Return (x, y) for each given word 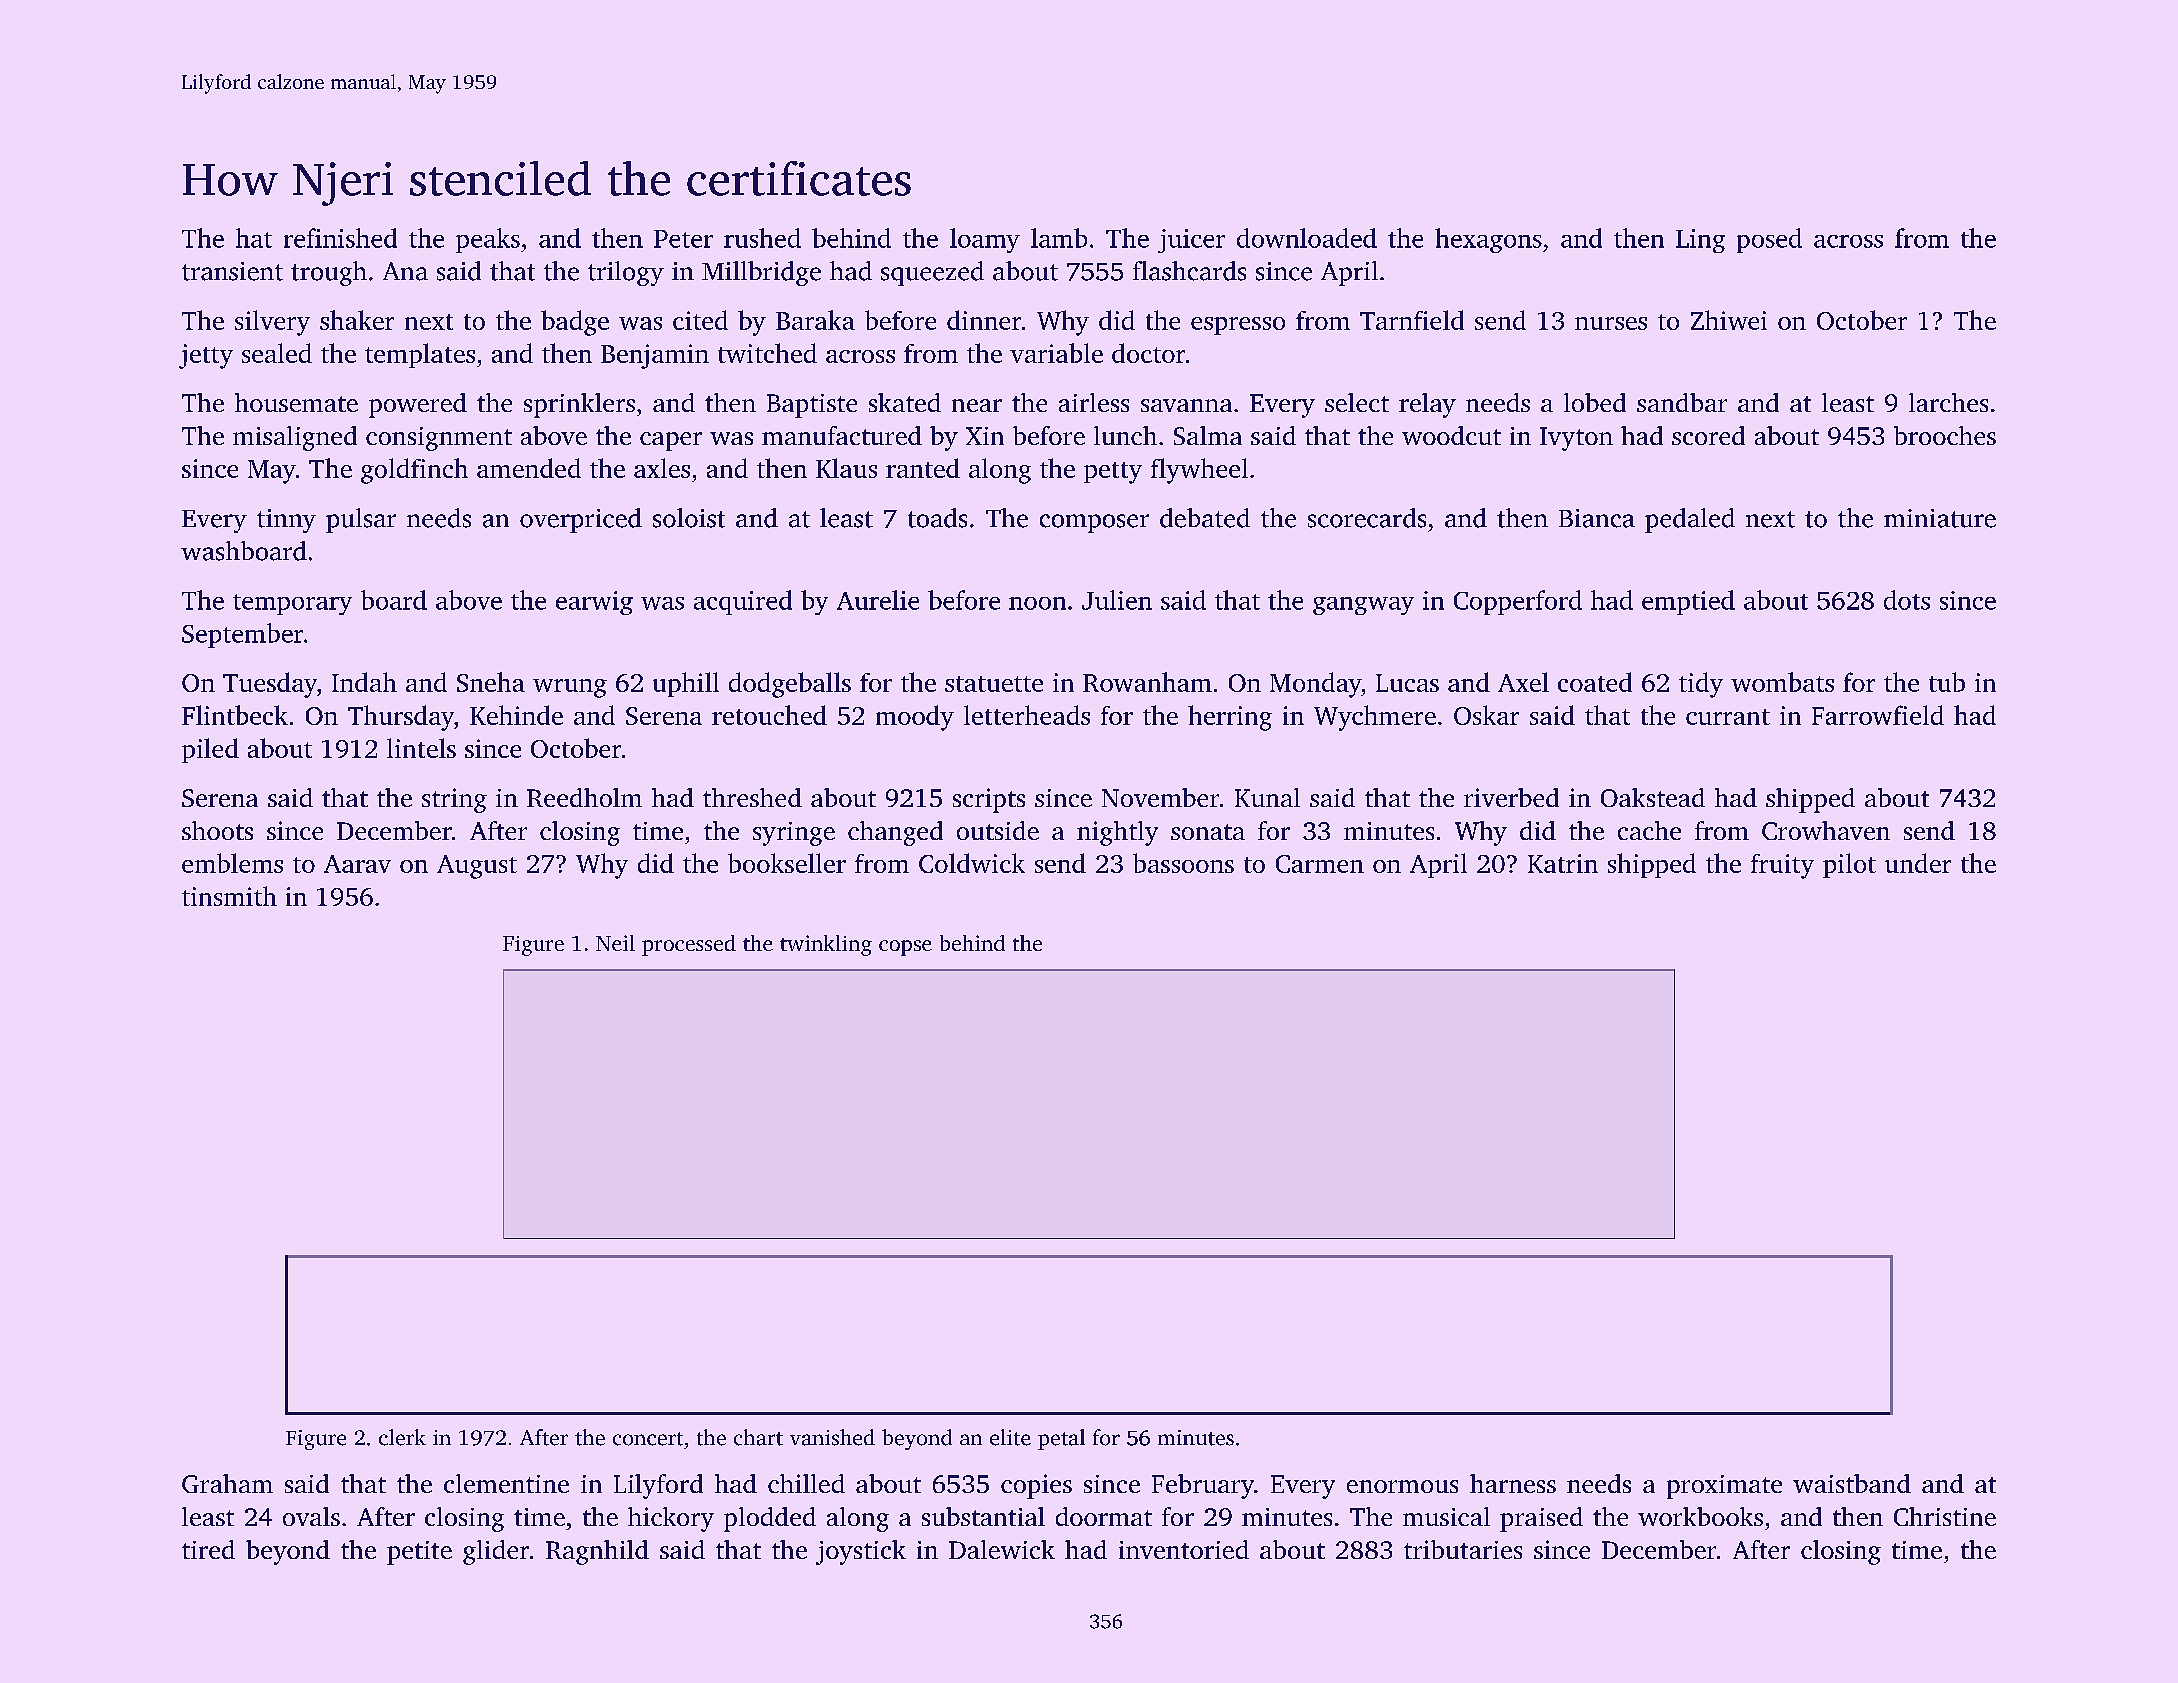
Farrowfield (1878, 715)
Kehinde (516, 715)
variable (1056, 353)
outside (998, 830)
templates (420, 355)
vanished (832, 1437)
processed (689, 945)
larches (1948, 402)
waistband (1852, 1483)
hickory (671, 1519)
